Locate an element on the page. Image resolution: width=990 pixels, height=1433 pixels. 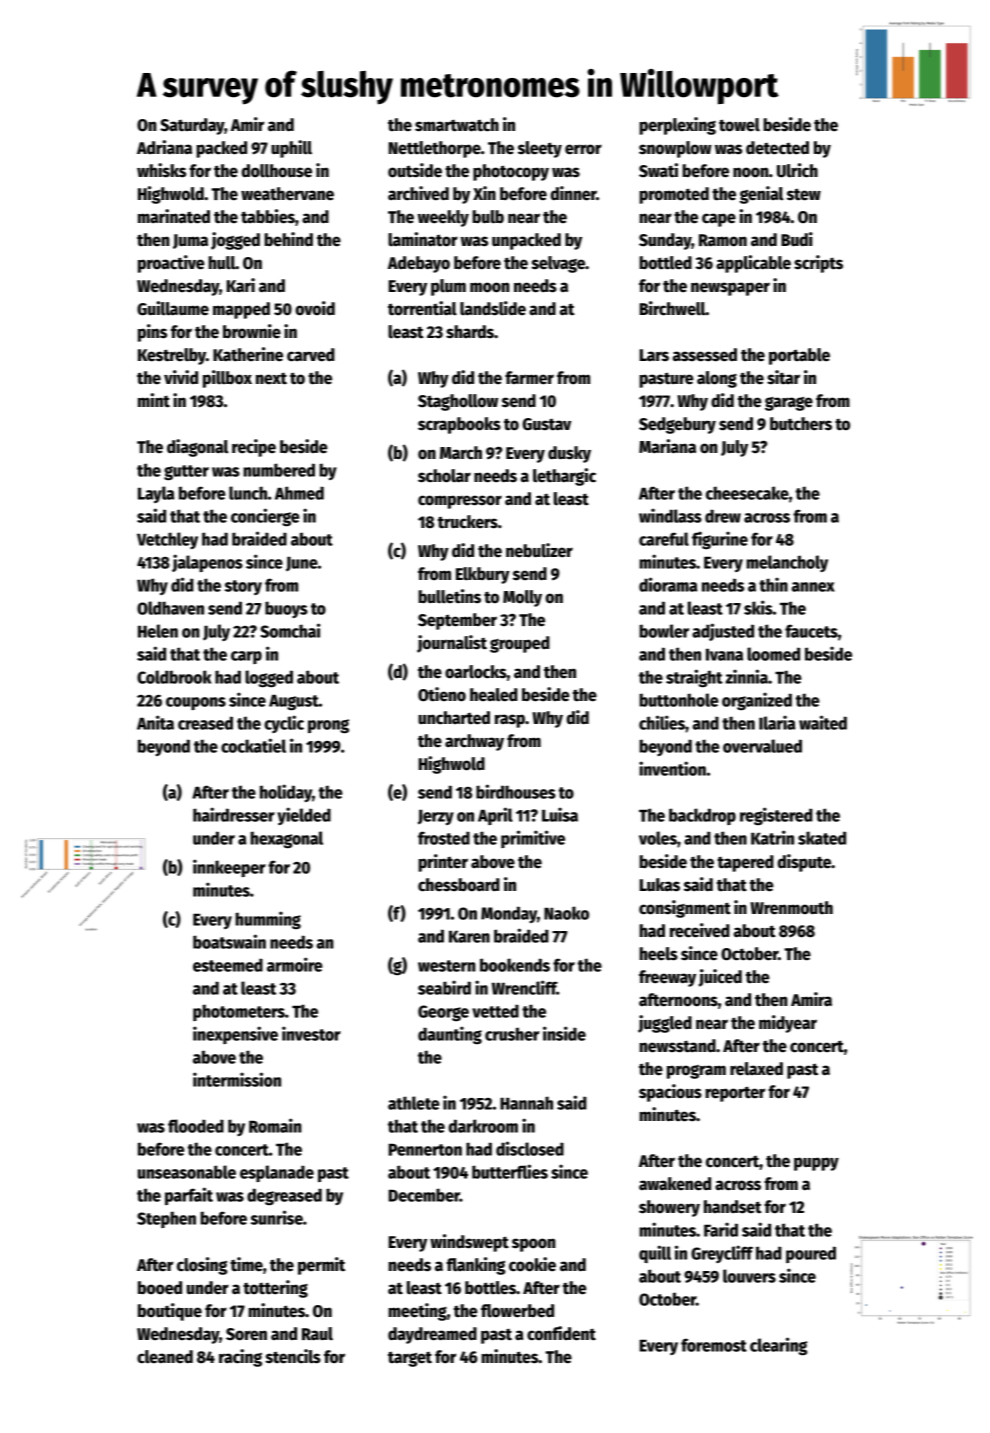
shards is located at coordinates (470, 332).
